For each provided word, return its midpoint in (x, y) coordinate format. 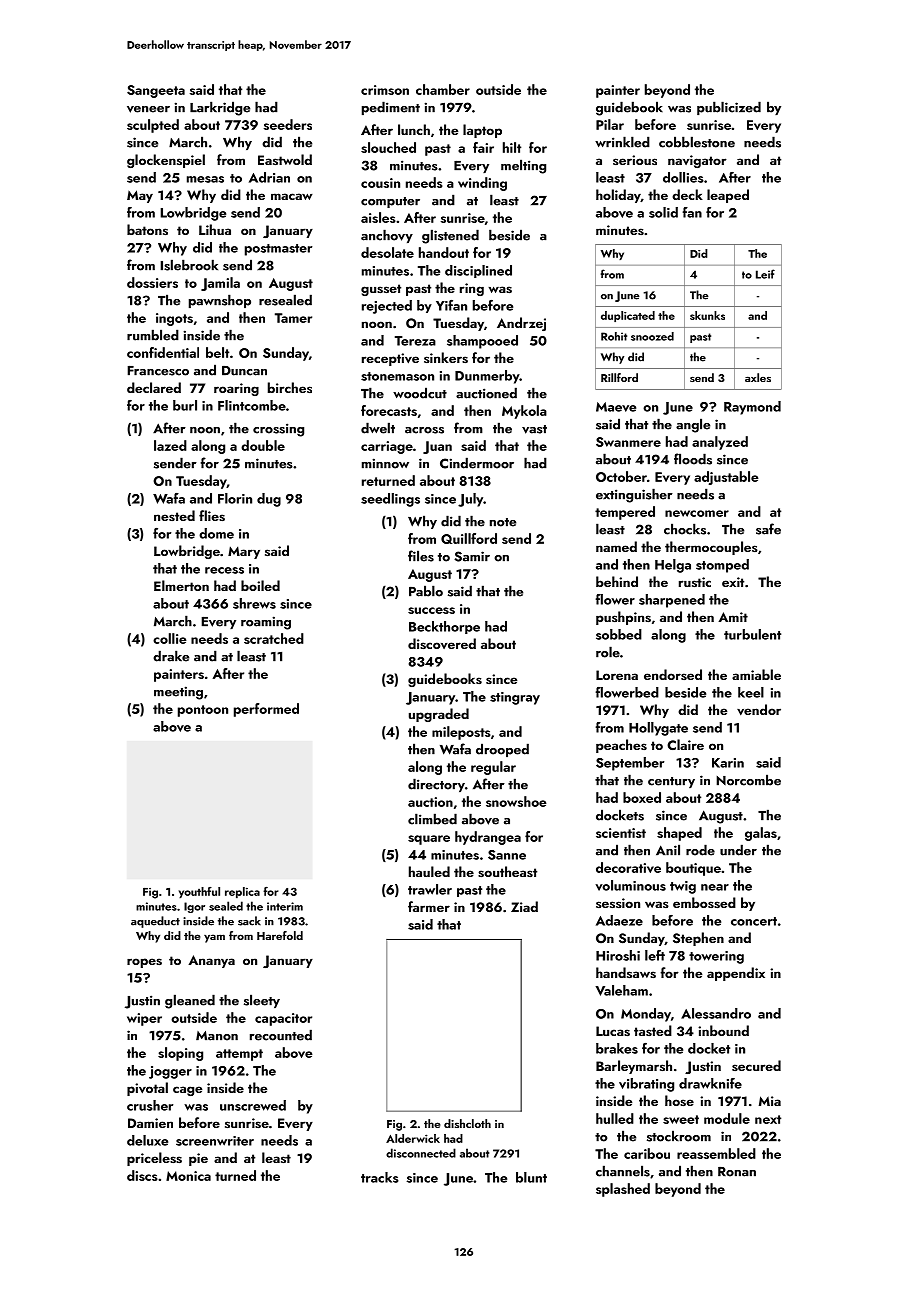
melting (523, 166)
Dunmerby (487, 377)
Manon (217, 1036)
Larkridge (220, 108)
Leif (765, 274)
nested (174, 515)
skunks (707, 315)
